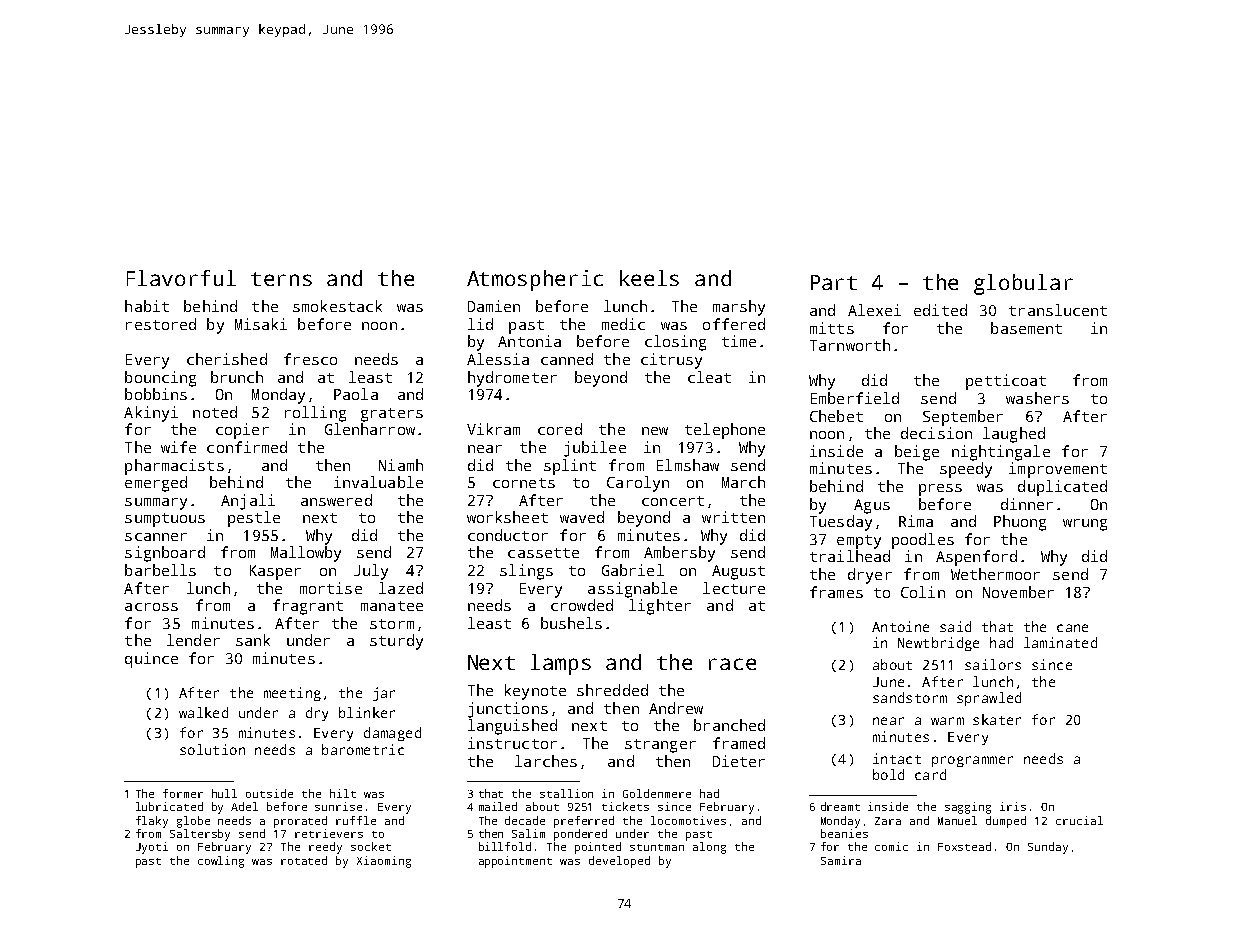  I want to click on translucent, so click(1058, 310).
